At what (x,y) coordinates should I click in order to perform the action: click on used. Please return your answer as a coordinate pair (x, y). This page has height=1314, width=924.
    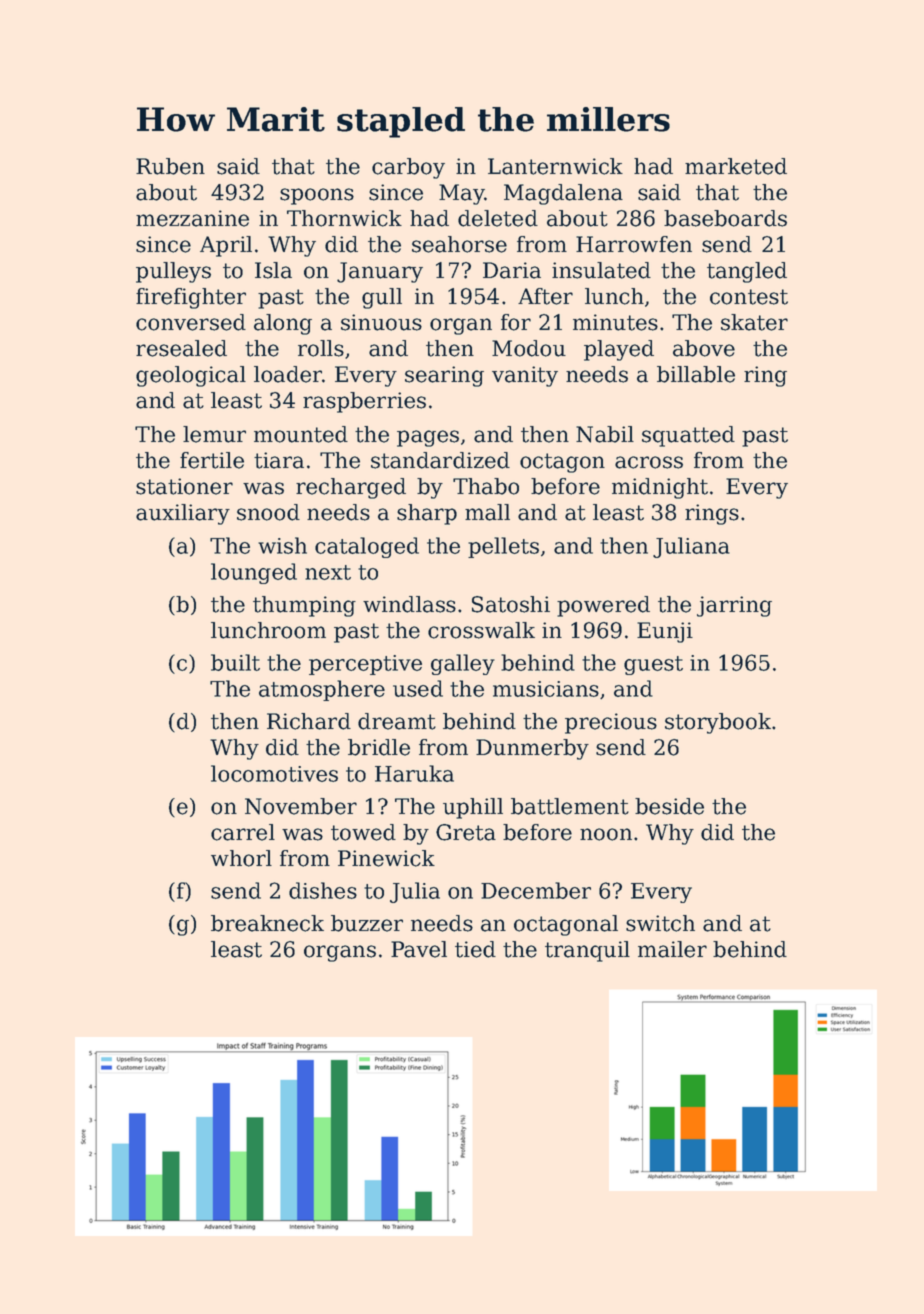
    Looking at the image, I should click on (418, 688).
